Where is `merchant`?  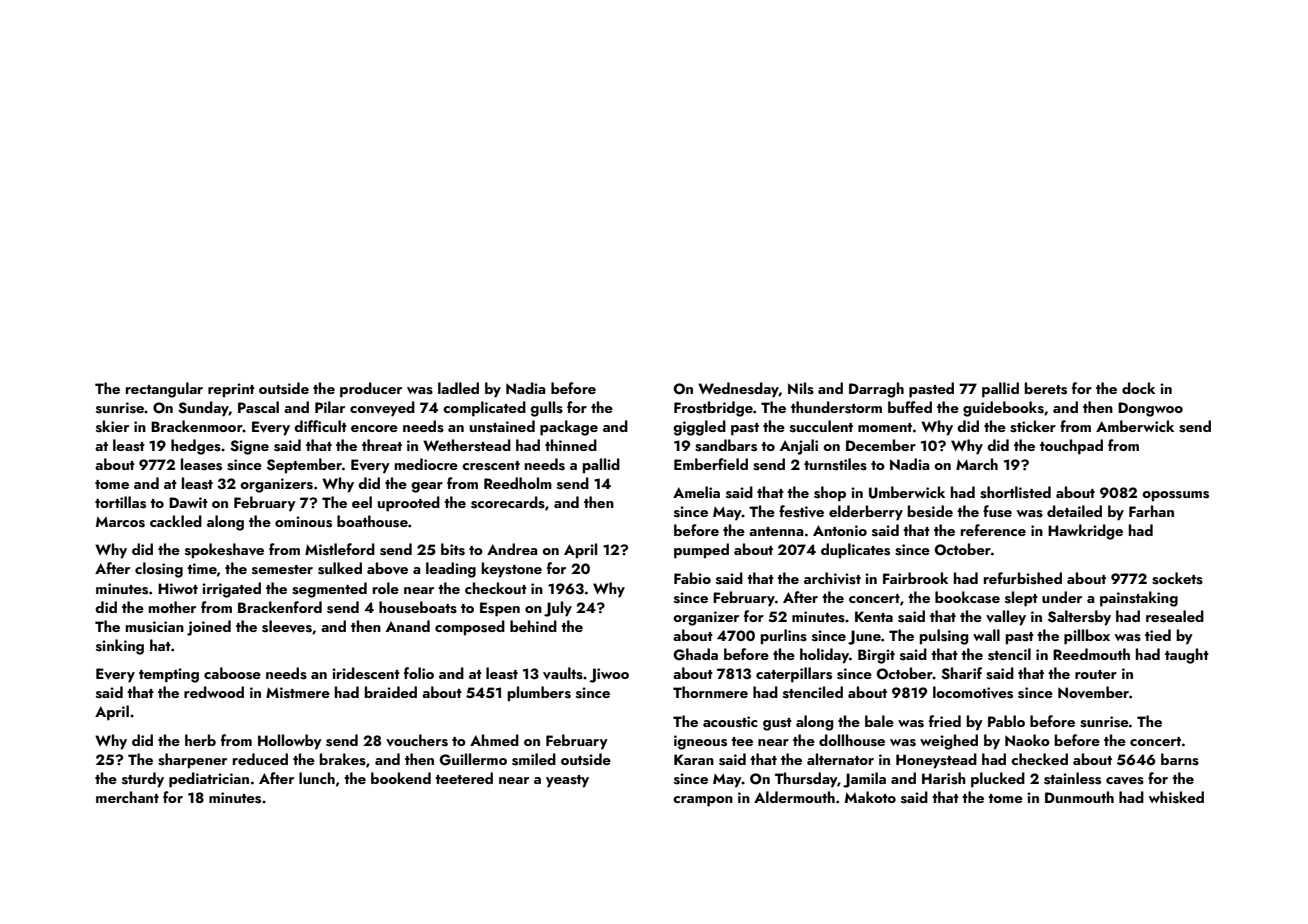 merchant is located at coordinates (127, 797).
